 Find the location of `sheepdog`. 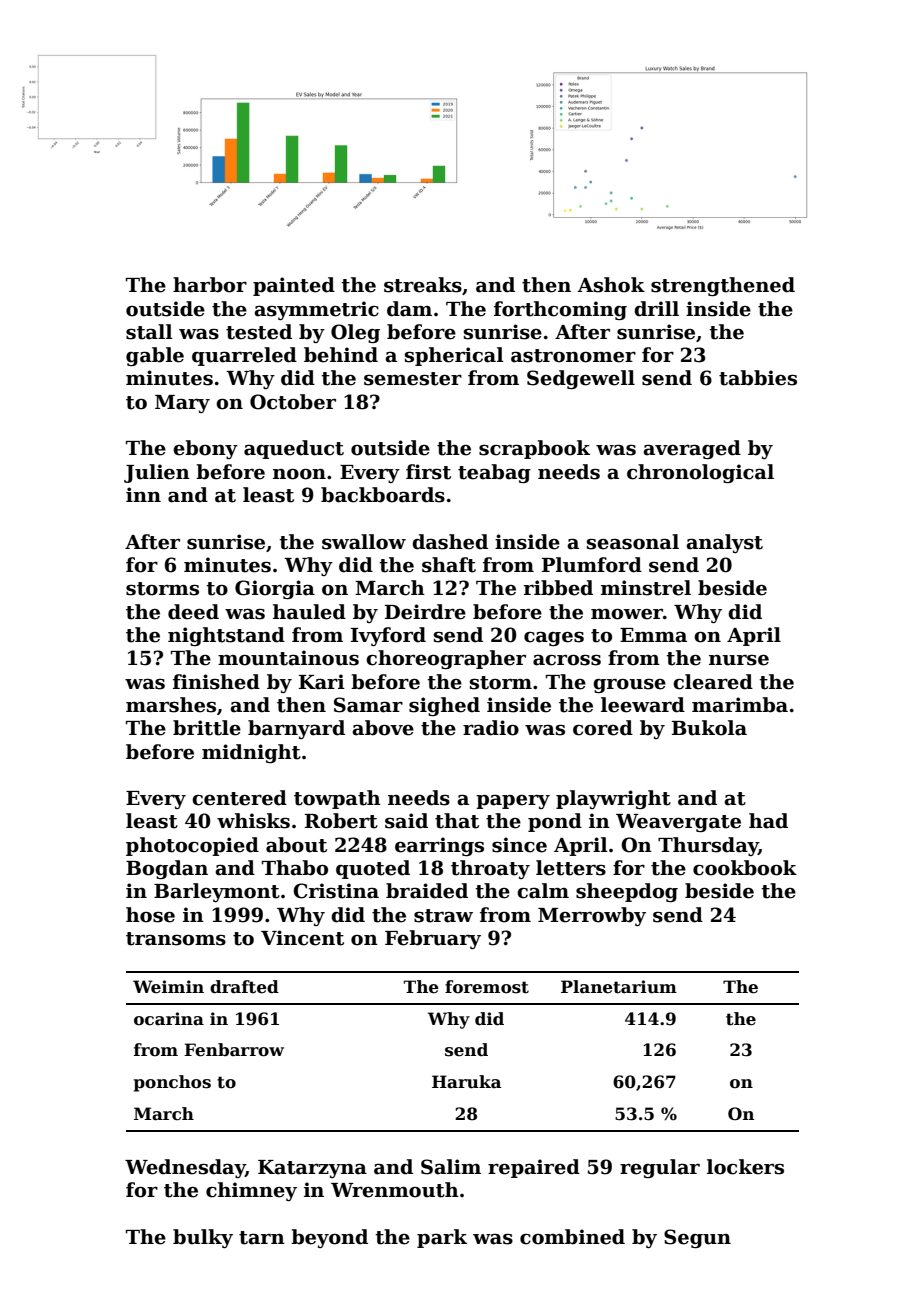

sheepdog is located at coordinates (627, 892).
